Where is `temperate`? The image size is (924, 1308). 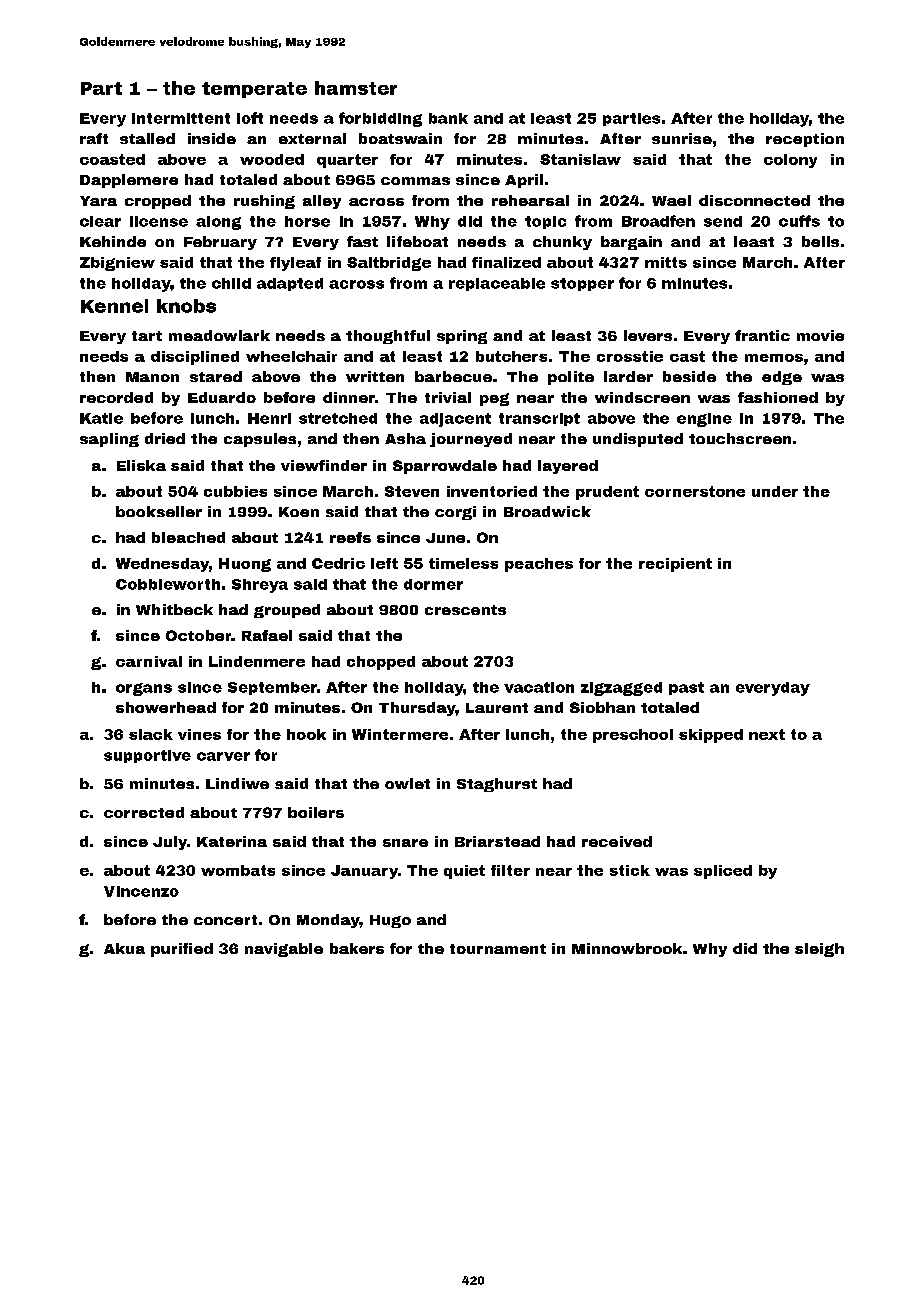
temperate is located at coordinates (254, 90).
